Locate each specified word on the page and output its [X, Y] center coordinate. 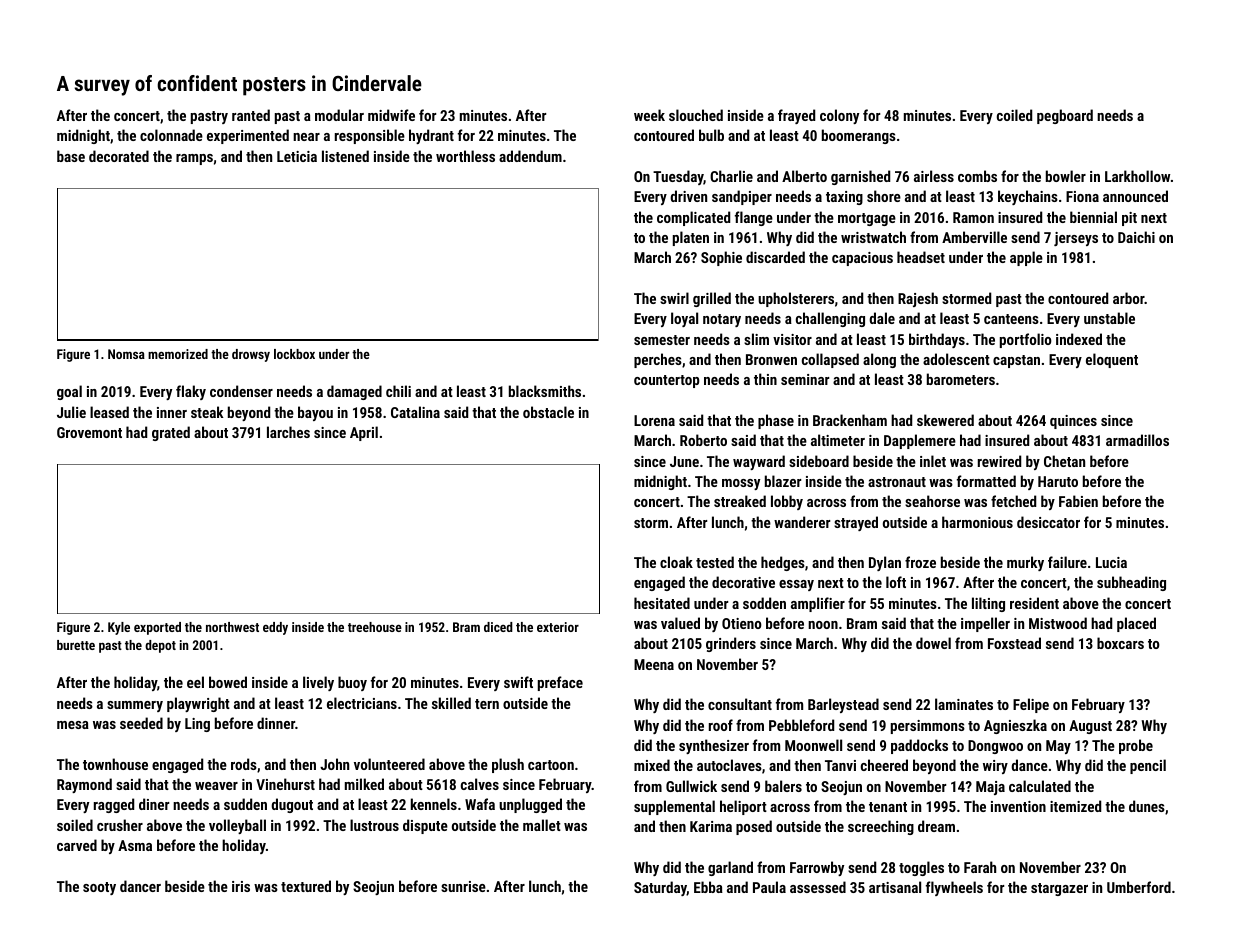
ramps [194, 159]
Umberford [1139, 887]
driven [688, 196]
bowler [1066, 176]
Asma [135, 845]
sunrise [463, 886]
